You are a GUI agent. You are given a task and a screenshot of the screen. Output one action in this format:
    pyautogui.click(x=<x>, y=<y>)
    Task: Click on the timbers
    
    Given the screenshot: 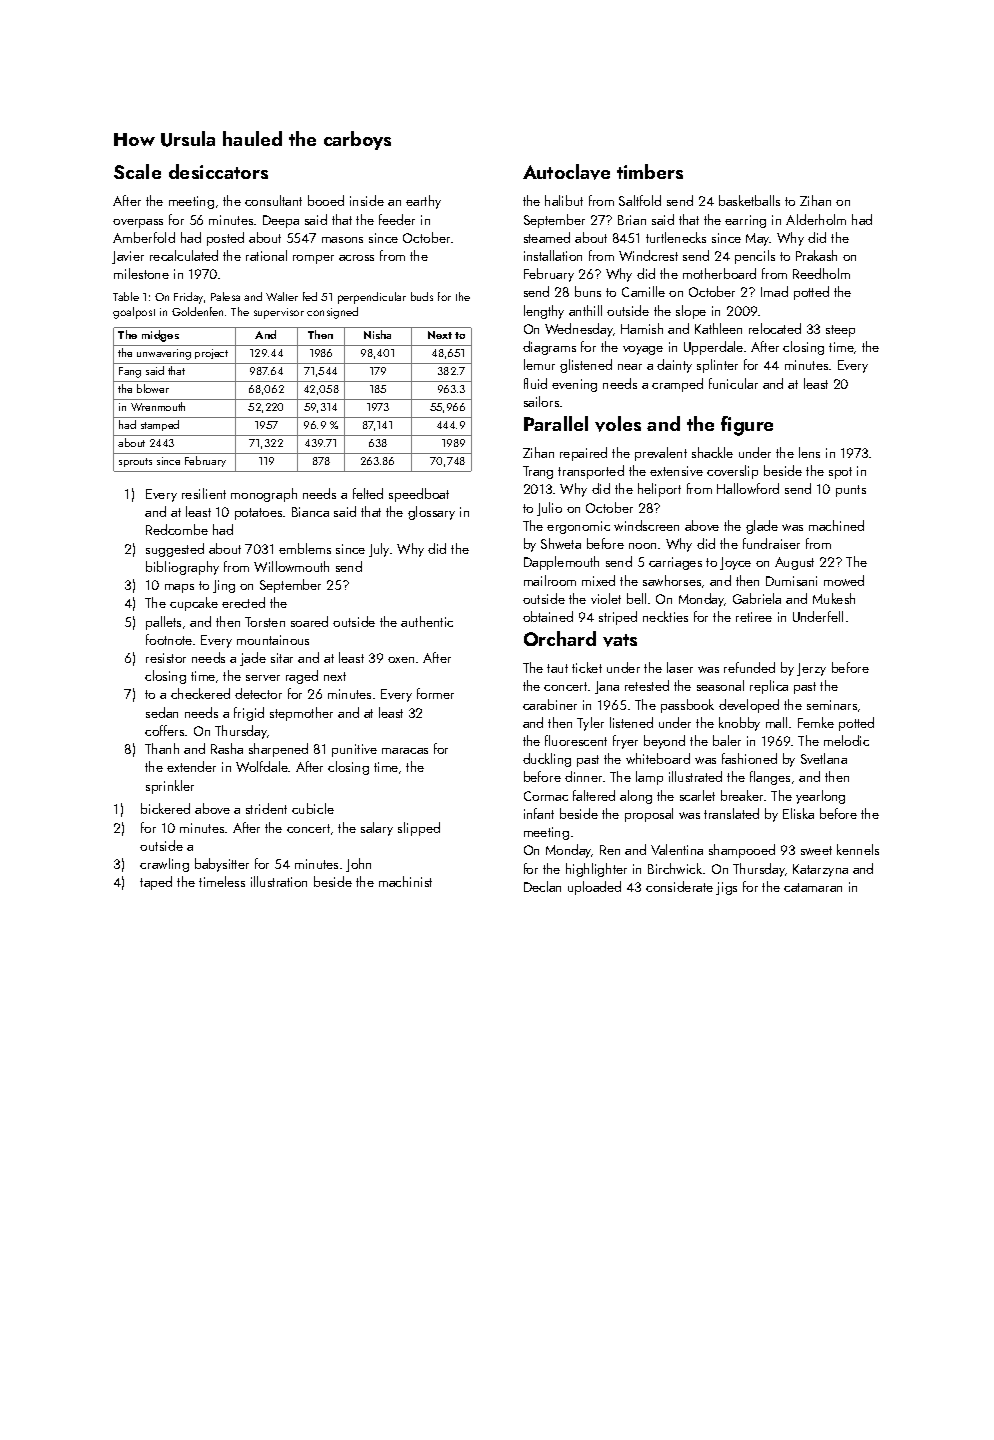 What is the action you would take?
    pyautogui.click(x=650, y=171)
